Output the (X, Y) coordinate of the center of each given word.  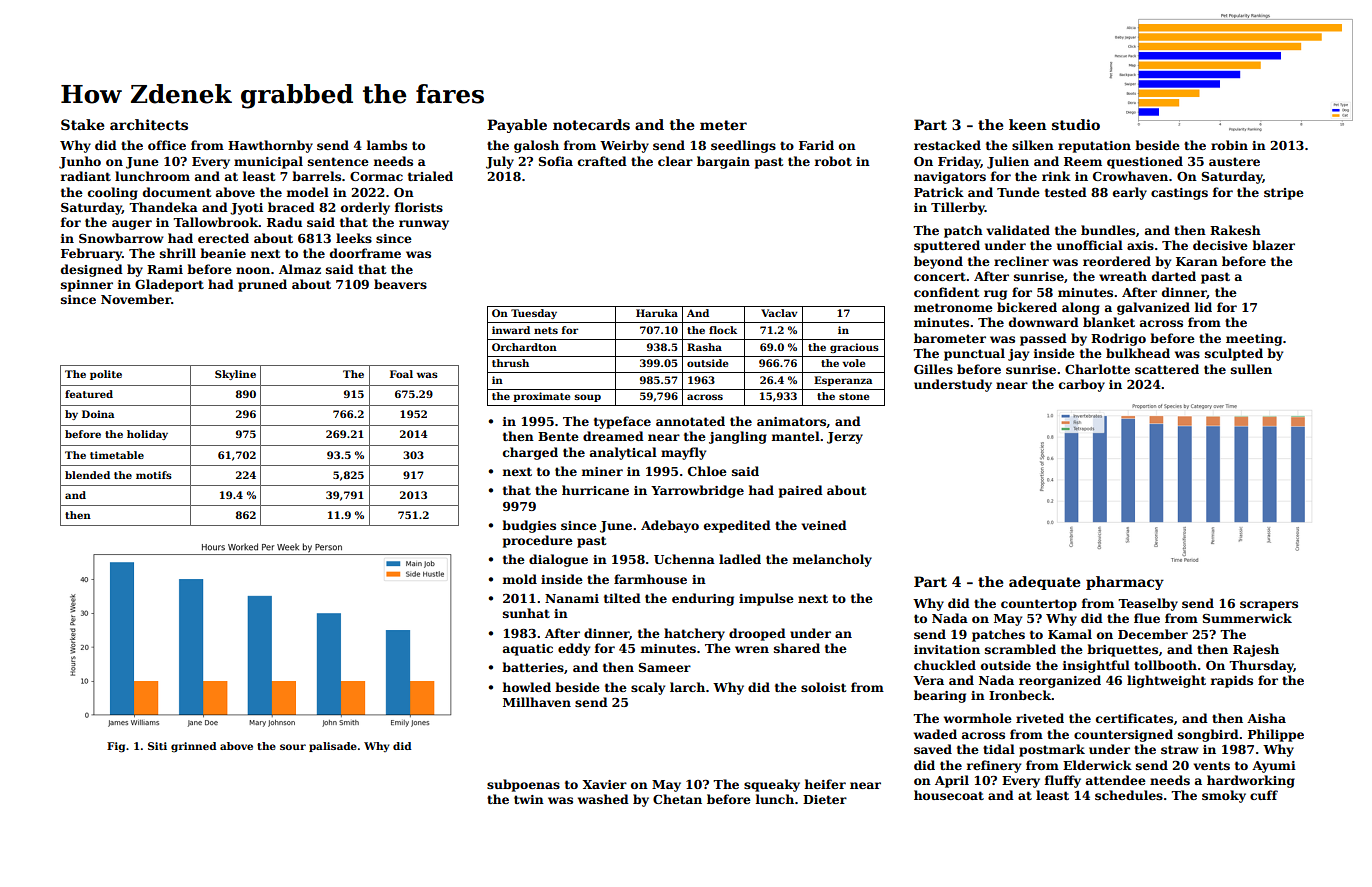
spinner (87, 286)
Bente (558, 436)
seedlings (743, 146)
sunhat (526, 613)
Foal (401, 374)
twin (529, 799)
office (167, 145)
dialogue (558, 560)
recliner (1021, 261)
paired (801, 491)
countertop (1039, 605)
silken (1033, 145)
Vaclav (779, 313)
